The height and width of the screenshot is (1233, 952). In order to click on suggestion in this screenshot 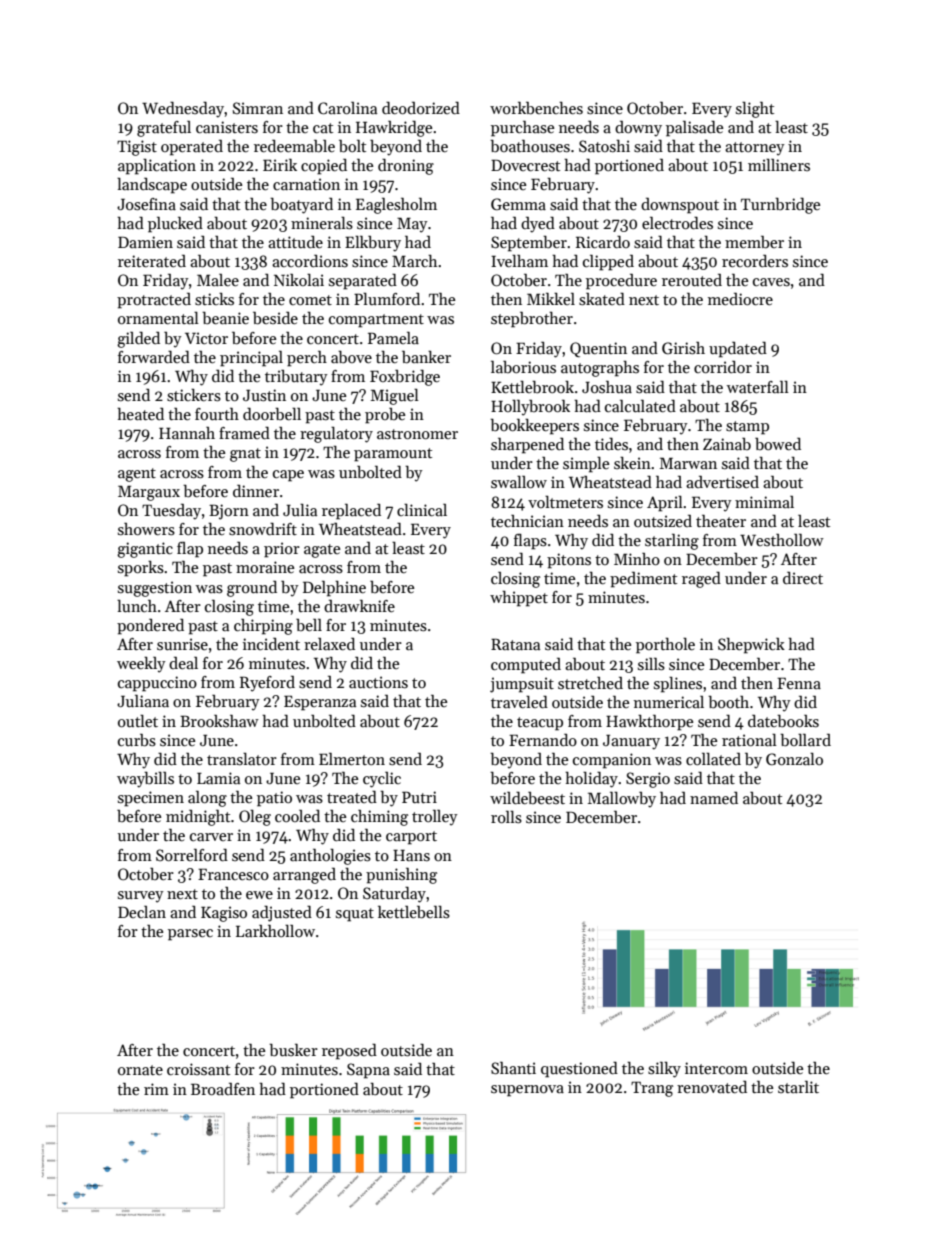, I will do `click(155, 589)`.
